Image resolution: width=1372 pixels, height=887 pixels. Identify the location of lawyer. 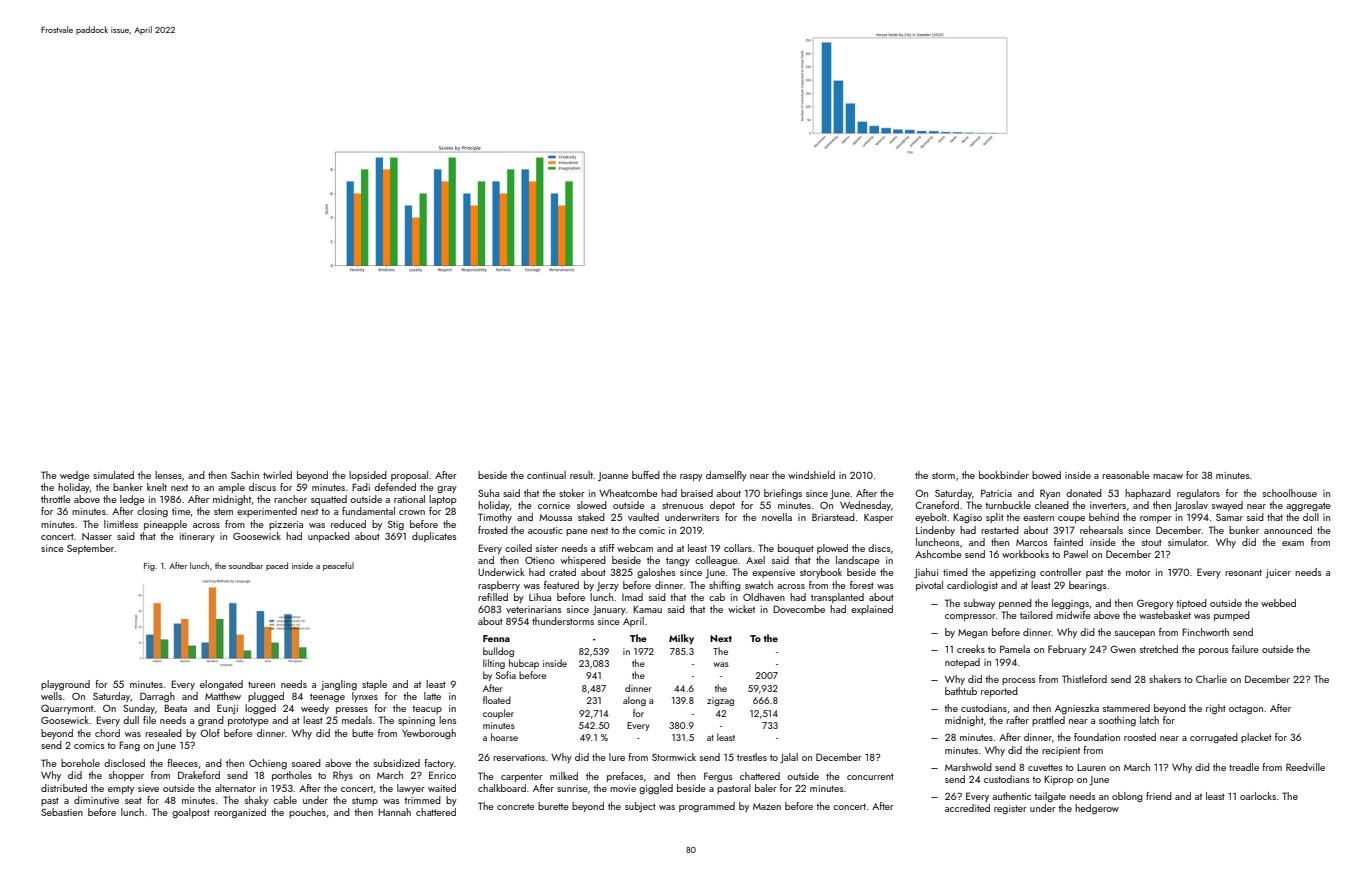
(411, 789).
